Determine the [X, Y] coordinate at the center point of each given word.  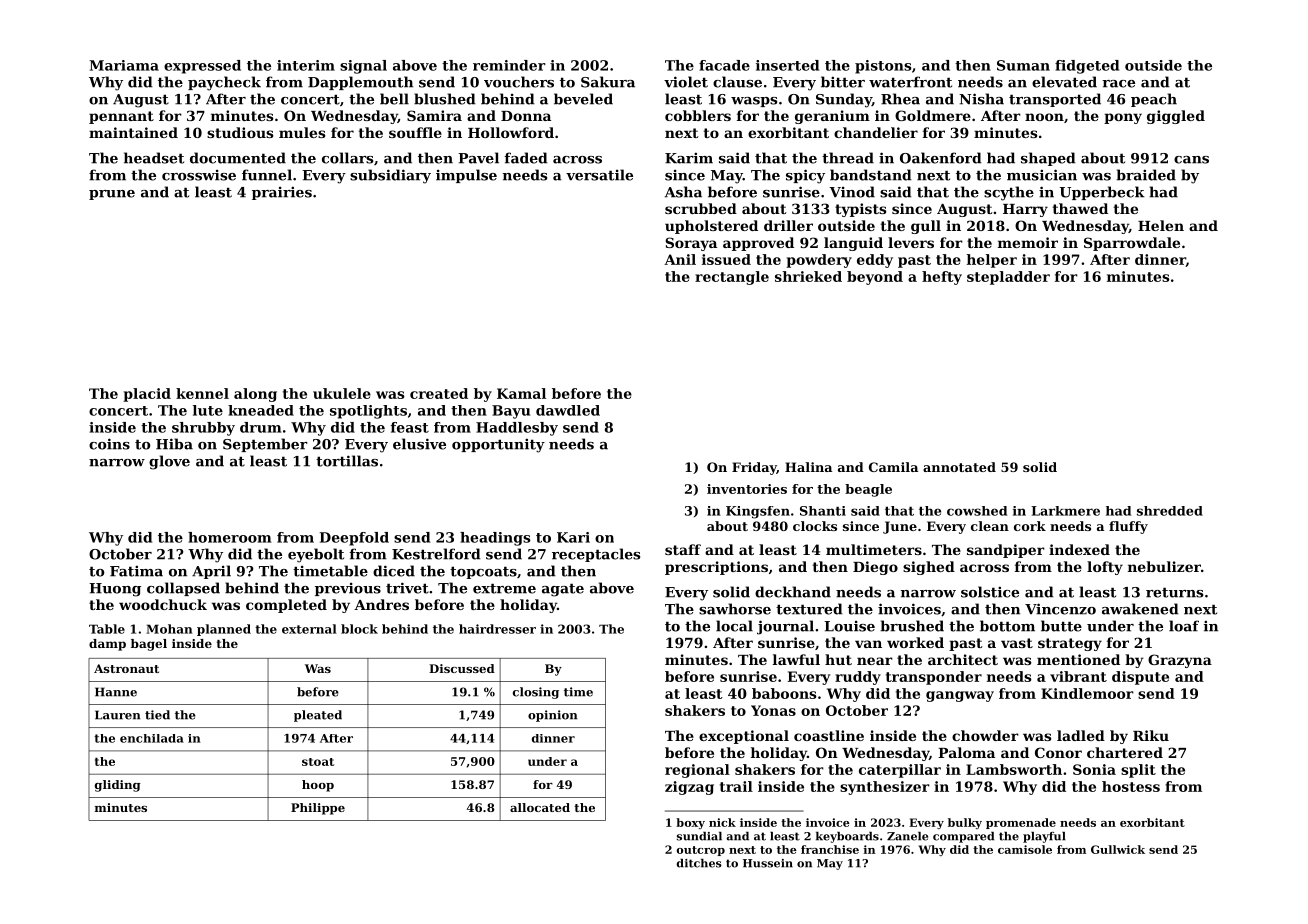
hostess [1131, 786]
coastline [829, 735]
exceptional [744, 737]
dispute [1140, 678]
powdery [819, 261]
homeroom [229, 537]
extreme [504, 588]
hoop [318, 786]
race [1118, 84]
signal [363, 67]
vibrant [1078, 676]
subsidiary [390, 176]
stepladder [1008, 278]
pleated [318, 716]
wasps [754, 102]
